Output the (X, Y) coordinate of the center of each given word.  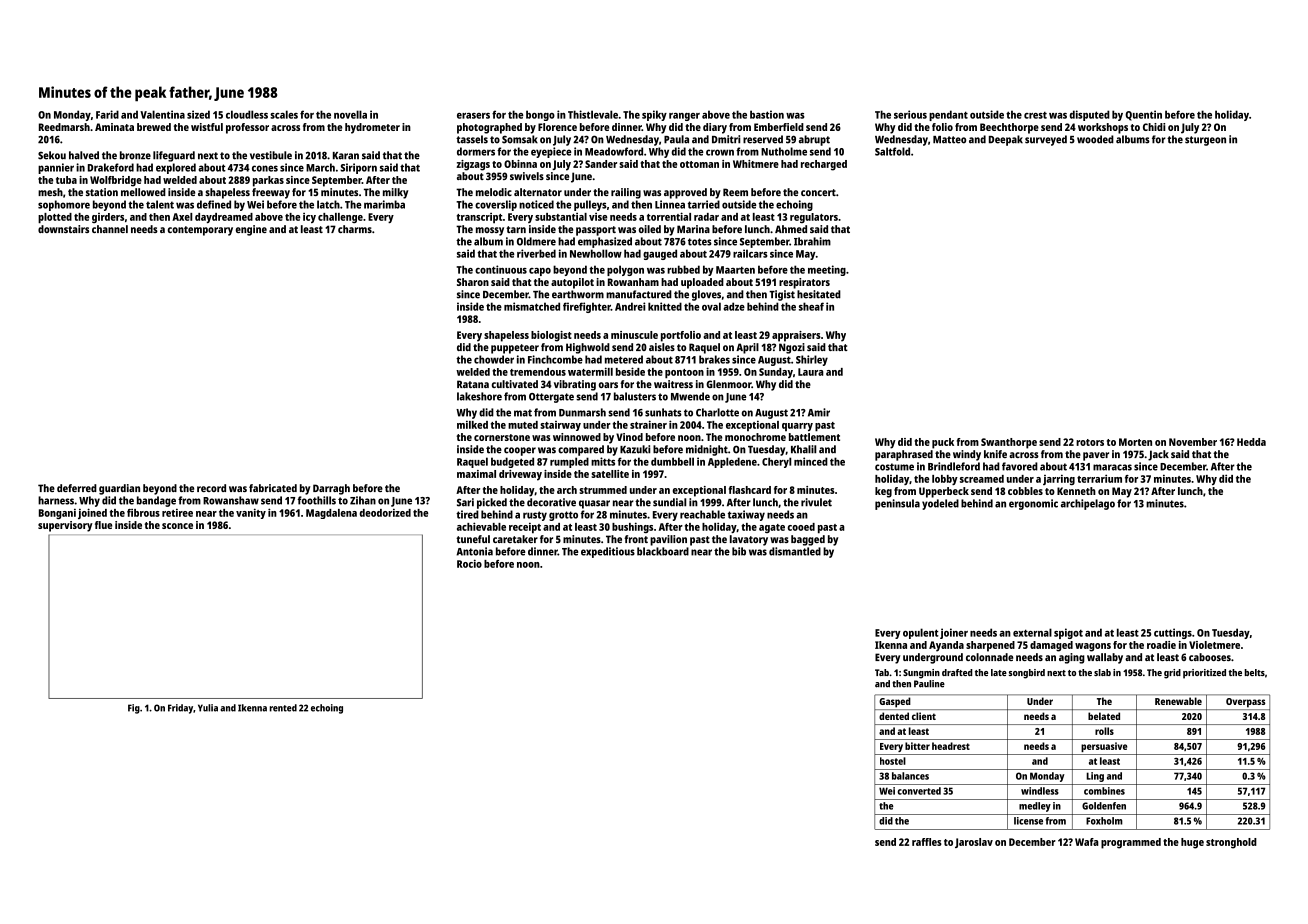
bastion (767, 114)
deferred (77, 488)
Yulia (208, 708)
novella (350, 114)
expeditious (608, 552)
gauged (660, 254)
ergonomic (1033, 504)
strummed (603, 490)
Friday (180, 709)
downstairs (63, 229)
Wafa (1087, 842)
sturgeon (1205, 141)
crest (1035, 115)
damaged (1051, 646)
